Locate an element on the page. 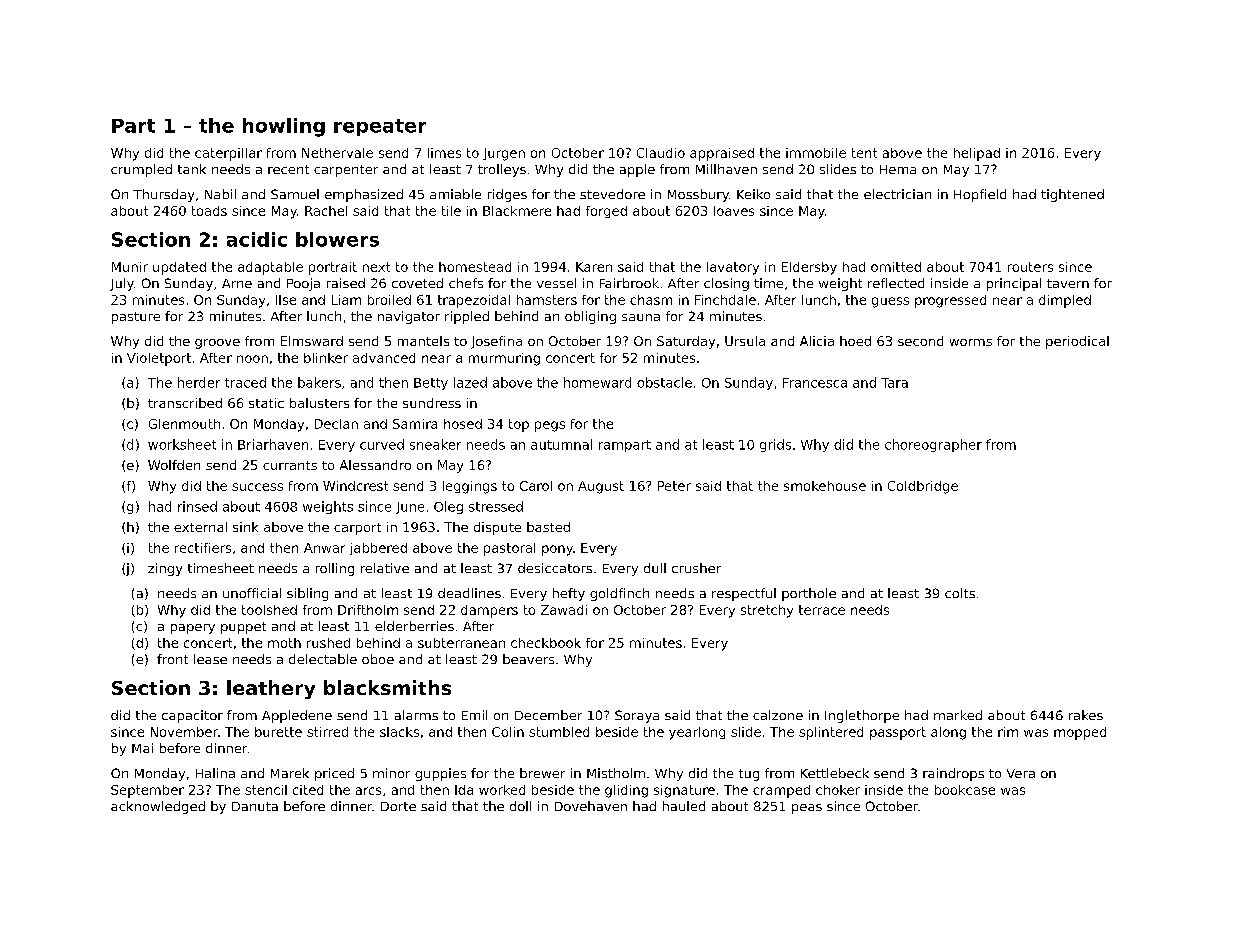  choreographer is located at coordinates (933, 445).
